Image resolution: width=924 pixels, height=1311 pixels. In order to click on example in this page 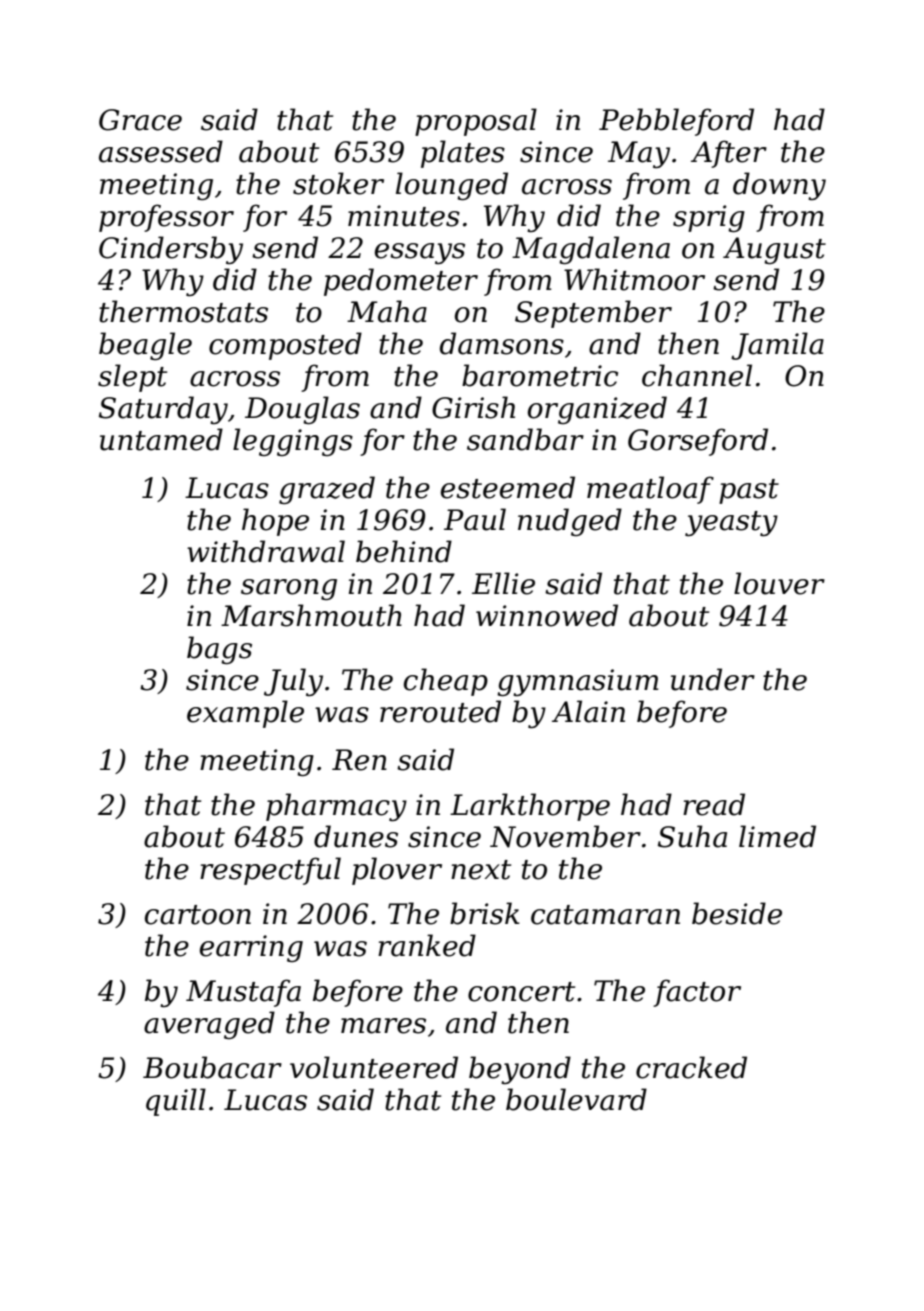, I will do `click(245, 714)`.
